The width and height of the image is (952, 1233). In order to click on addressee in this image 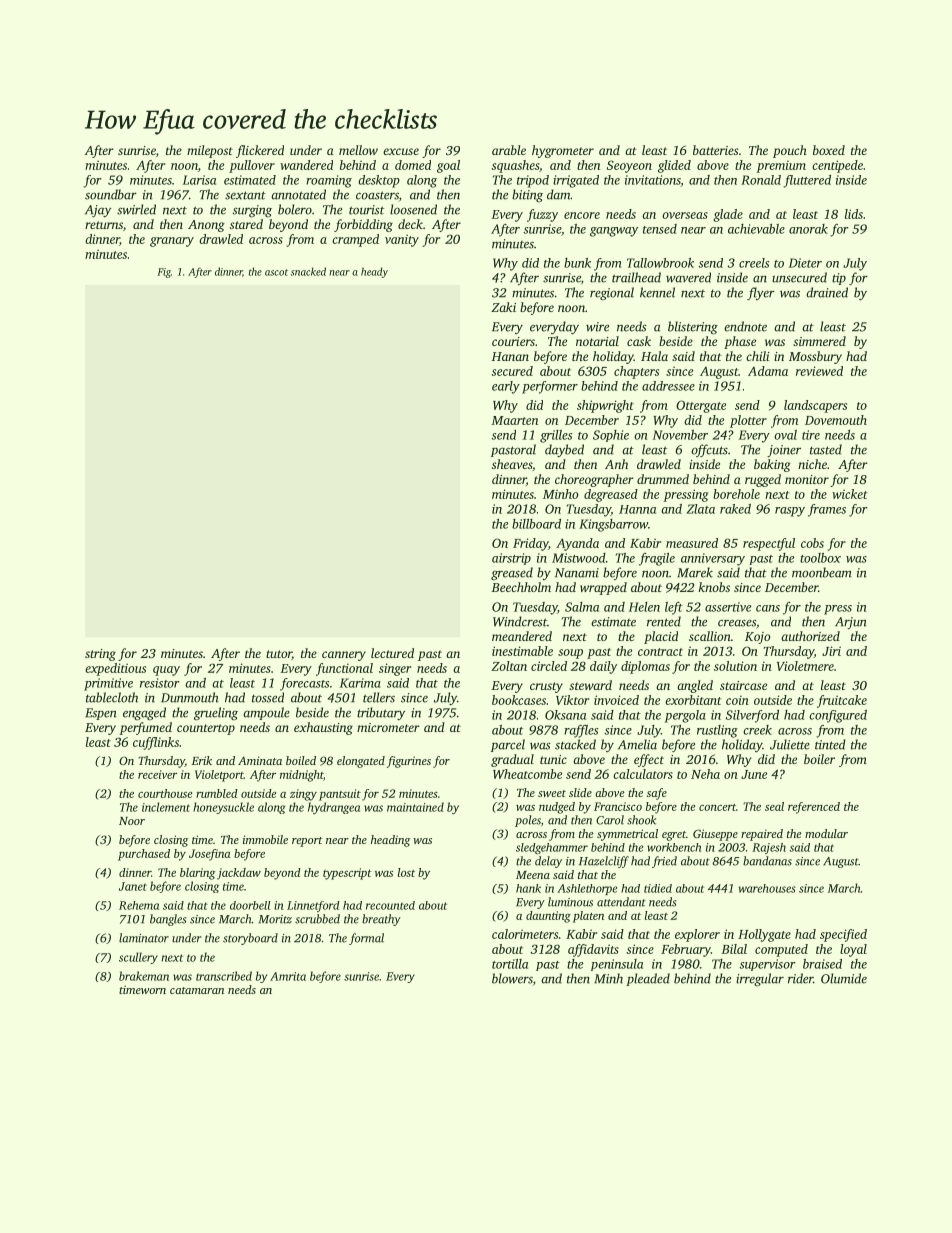, I will do `click(668, 386)`.
